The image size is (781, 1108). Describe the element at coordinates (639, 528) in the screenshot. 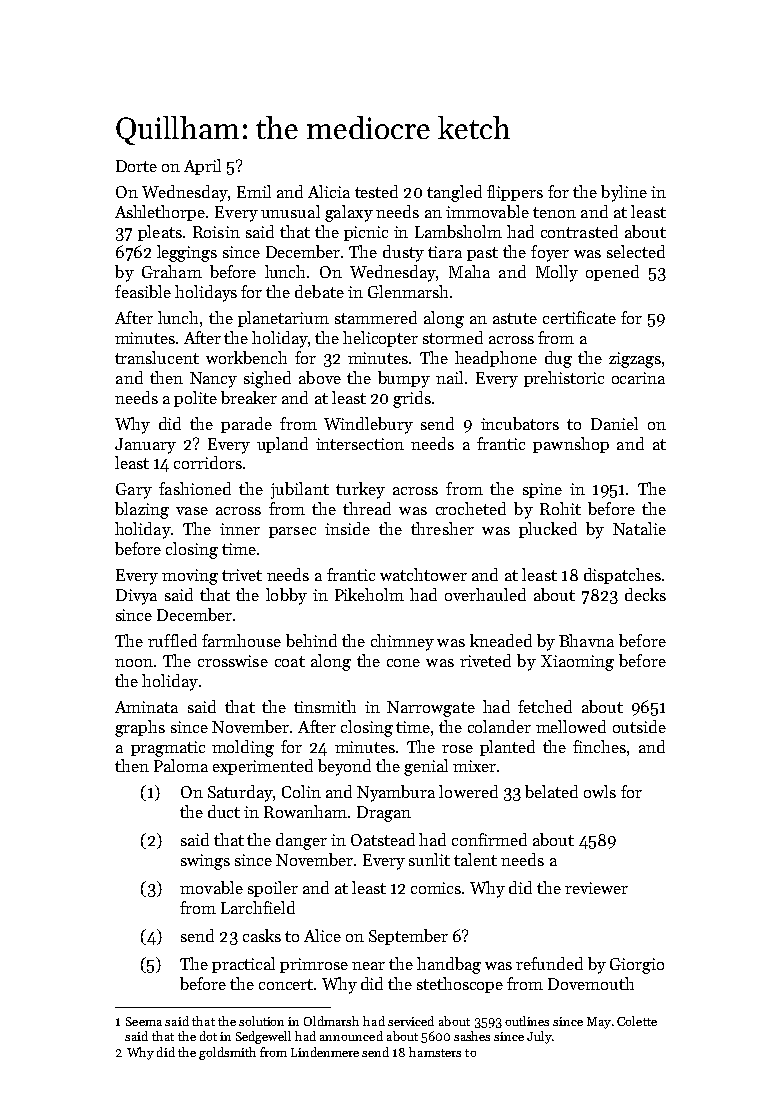

I see `Natalie` at that location.
